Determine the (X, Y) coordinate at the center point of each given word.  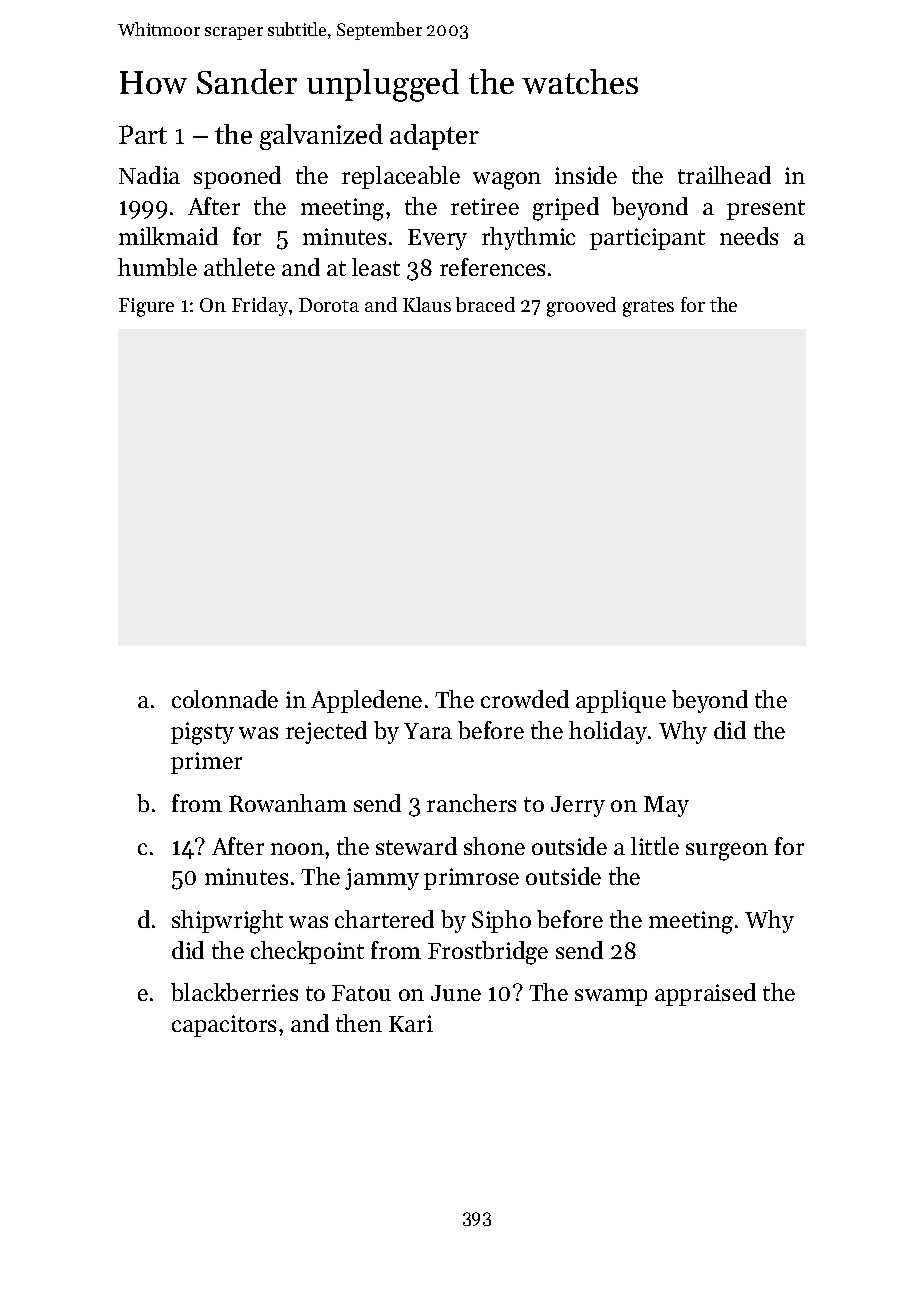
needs (749, 236)
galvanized (321, 137)
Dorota (329, 305)
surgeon (727, 852)
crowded (525, 699)
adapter (434, 137)
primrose (471, 879)
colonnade (225, 699)
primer (206, 763)
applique (621, 701)
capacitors (224, 1026)
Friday (260, 306)
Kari (411, 1023)
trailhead (724, 175)
